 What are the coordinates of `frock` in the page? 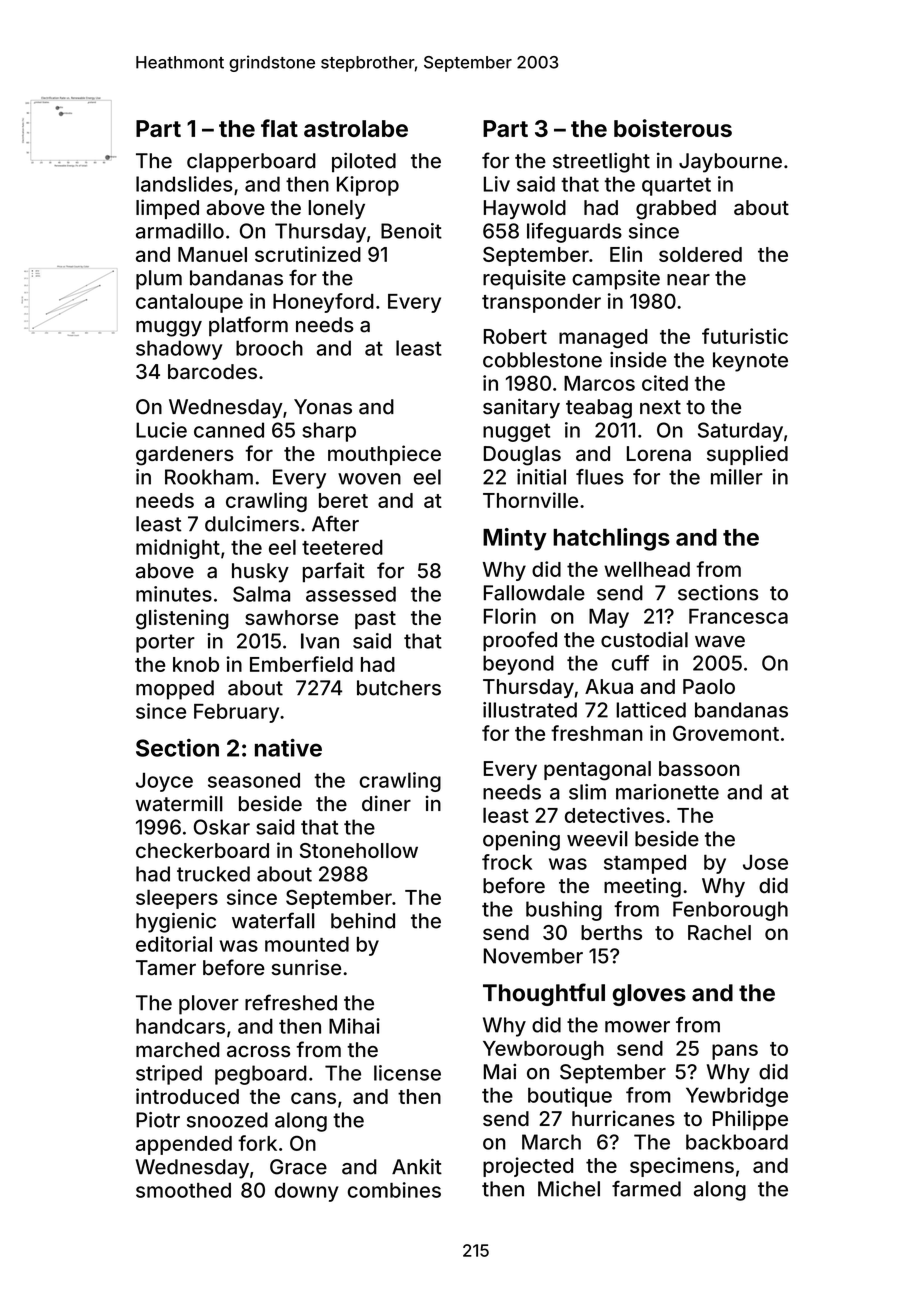 It's located at (507, 862).
